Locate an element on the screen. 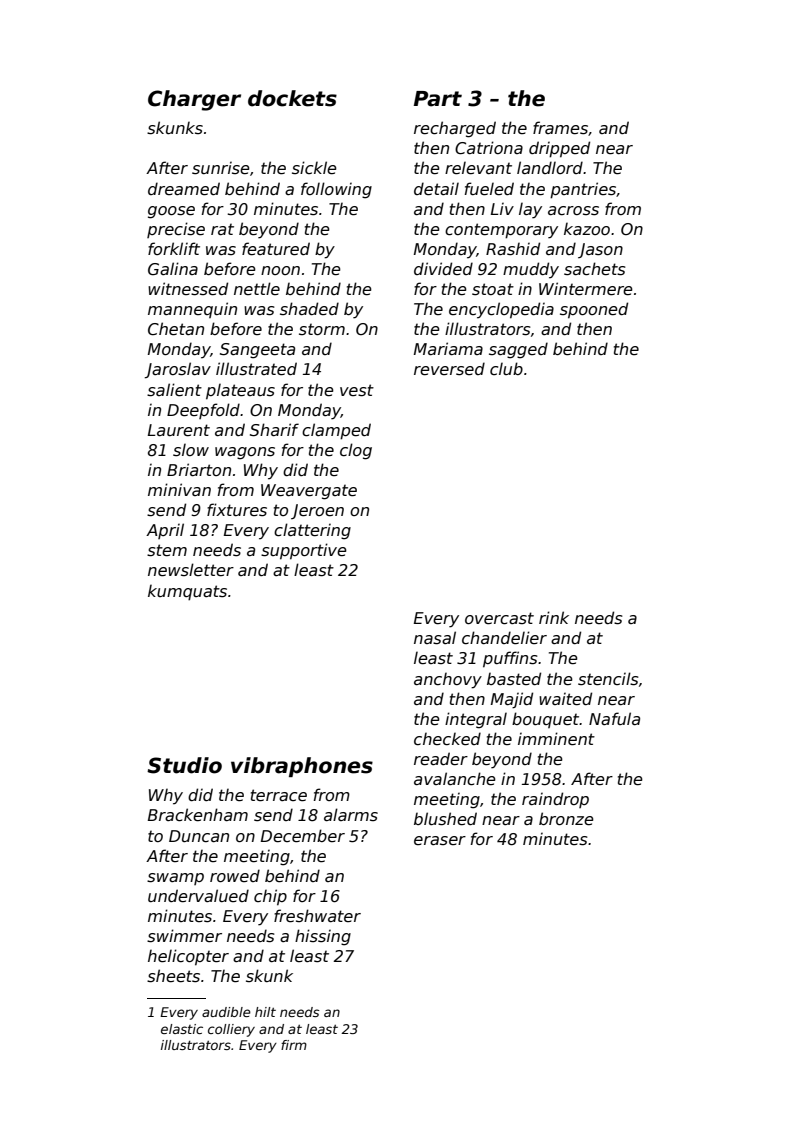  blushed is located at coordinates (445, 819).
